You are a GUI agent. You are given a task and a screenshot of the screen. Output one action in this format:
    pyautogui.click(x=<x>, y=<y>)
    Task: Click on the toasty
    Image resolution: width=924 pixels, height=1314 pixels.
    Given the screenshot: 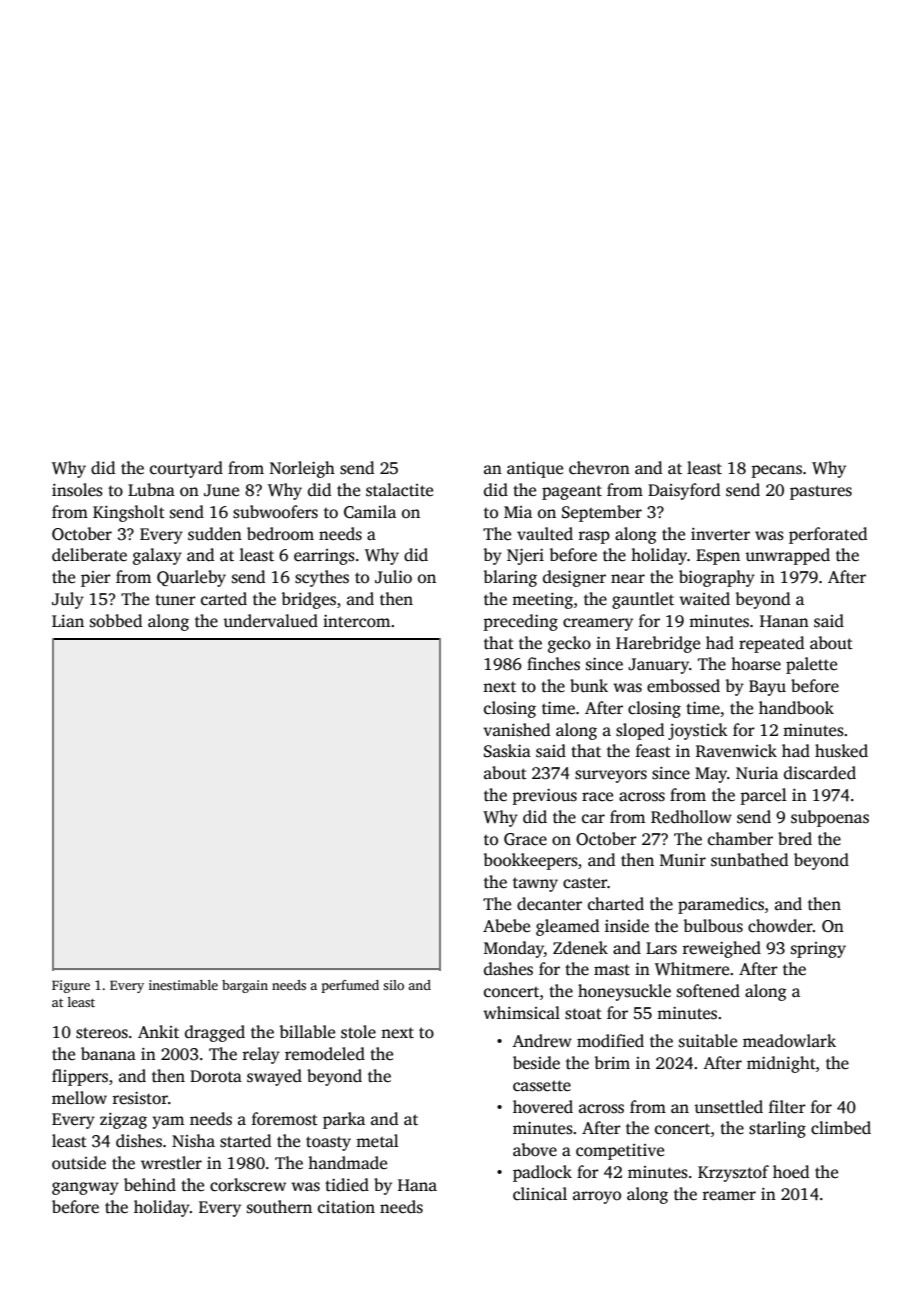 What is the action you would take?
    pyautogui.click(x=328, y=1143)
